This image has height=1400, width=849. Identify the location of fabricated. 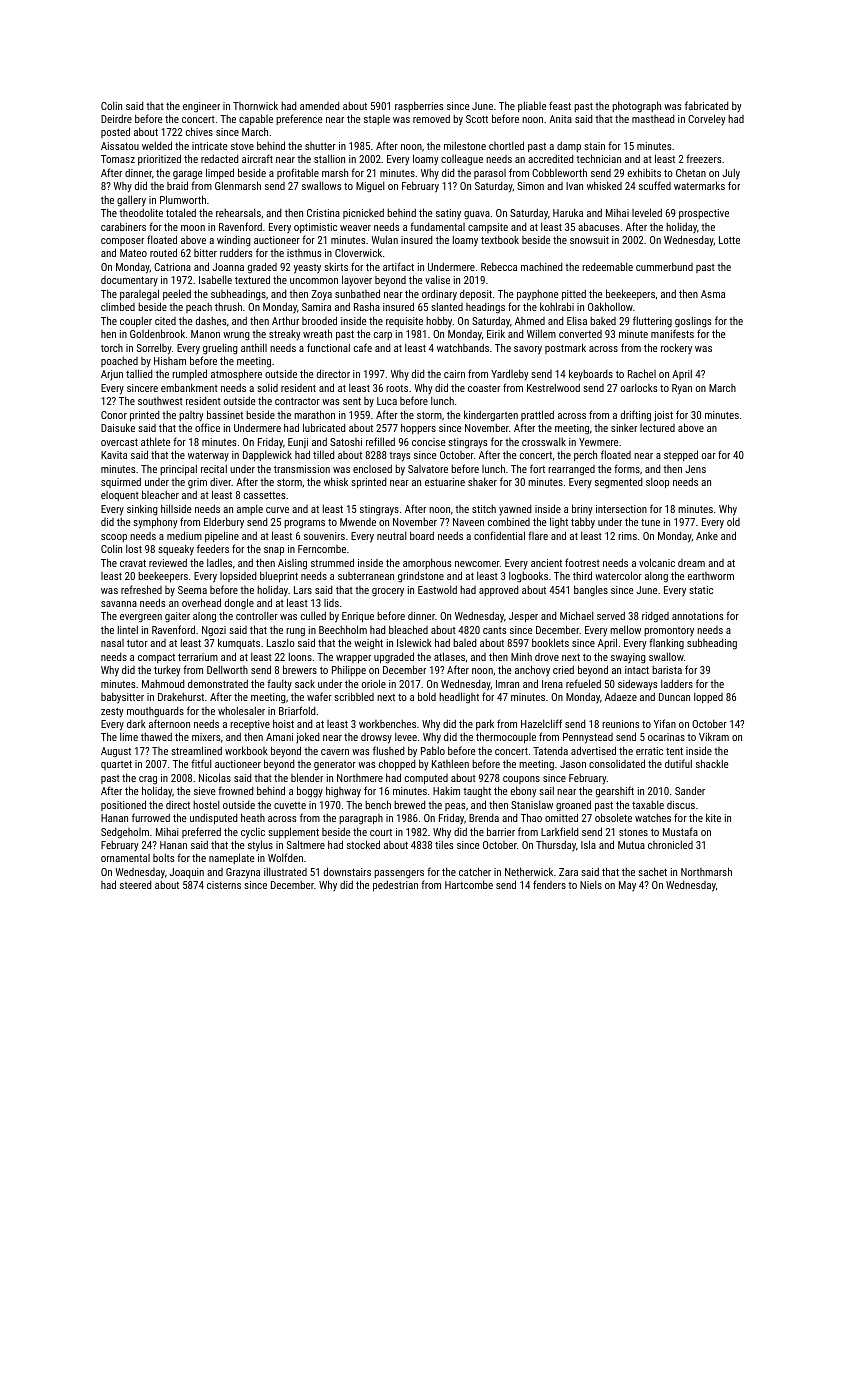
(707, 105).
